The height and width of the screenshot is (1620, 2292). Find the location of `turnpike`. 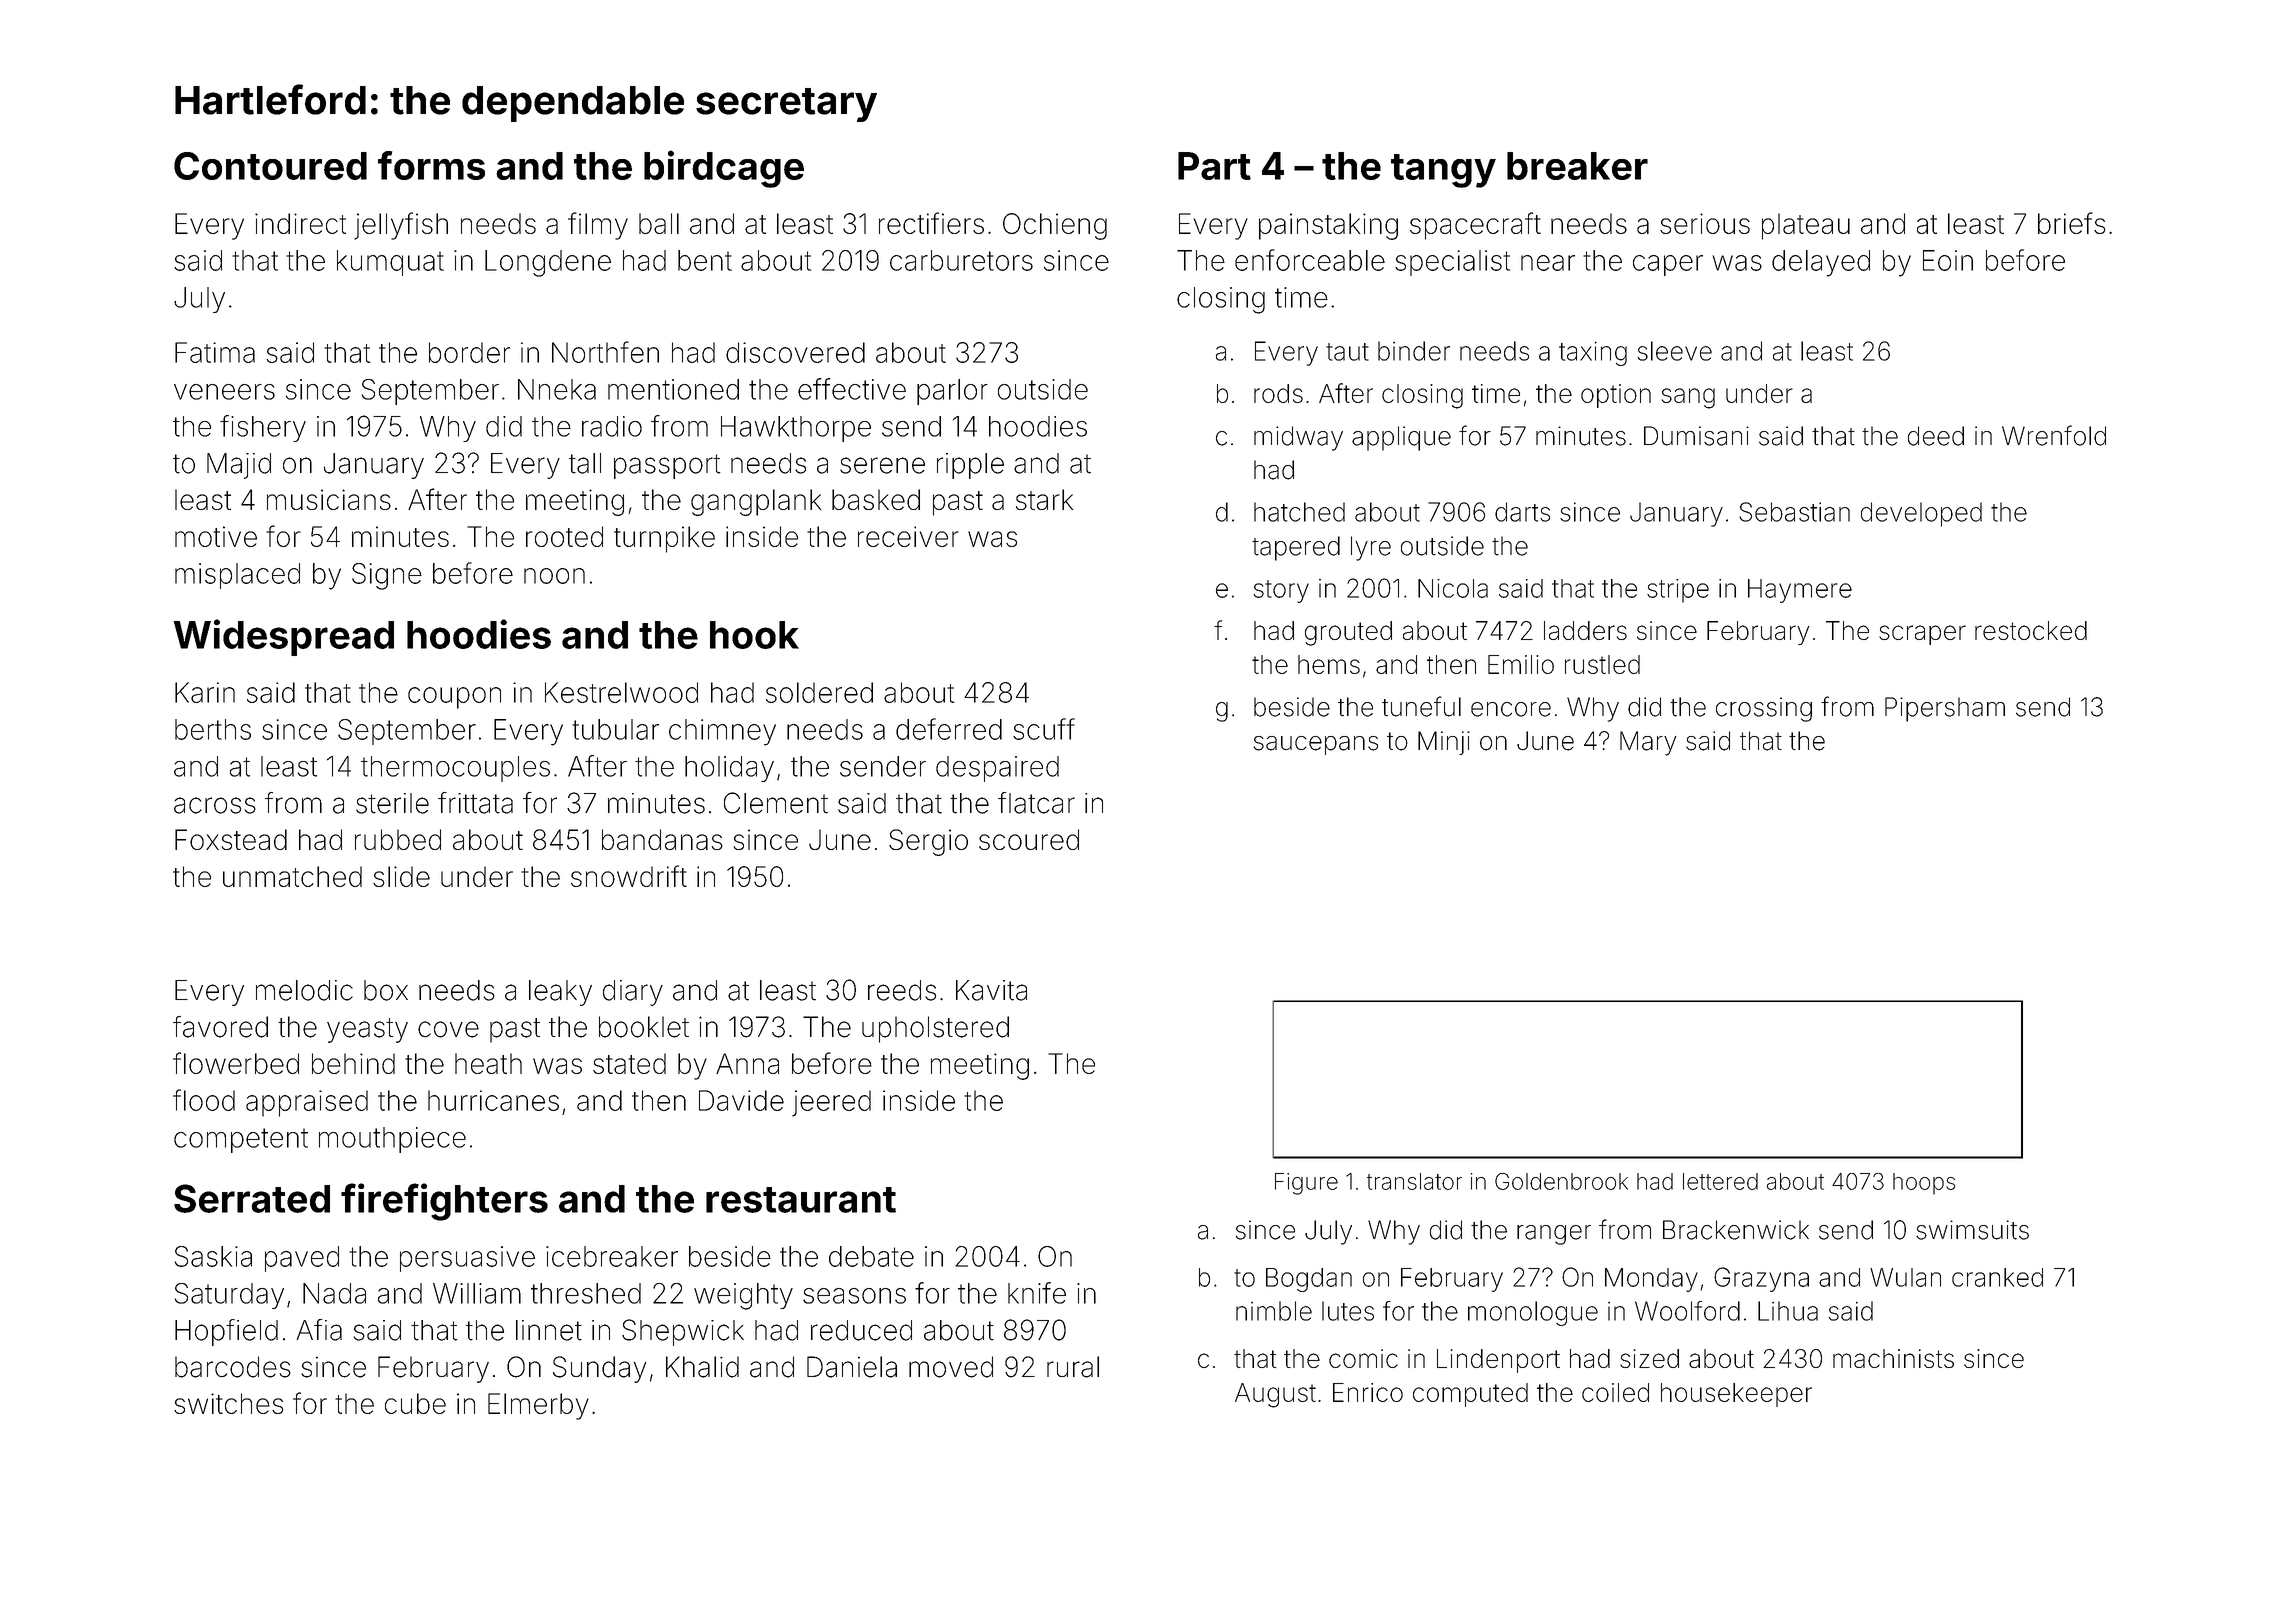

turnpike is located at coordinates (664, 539).
